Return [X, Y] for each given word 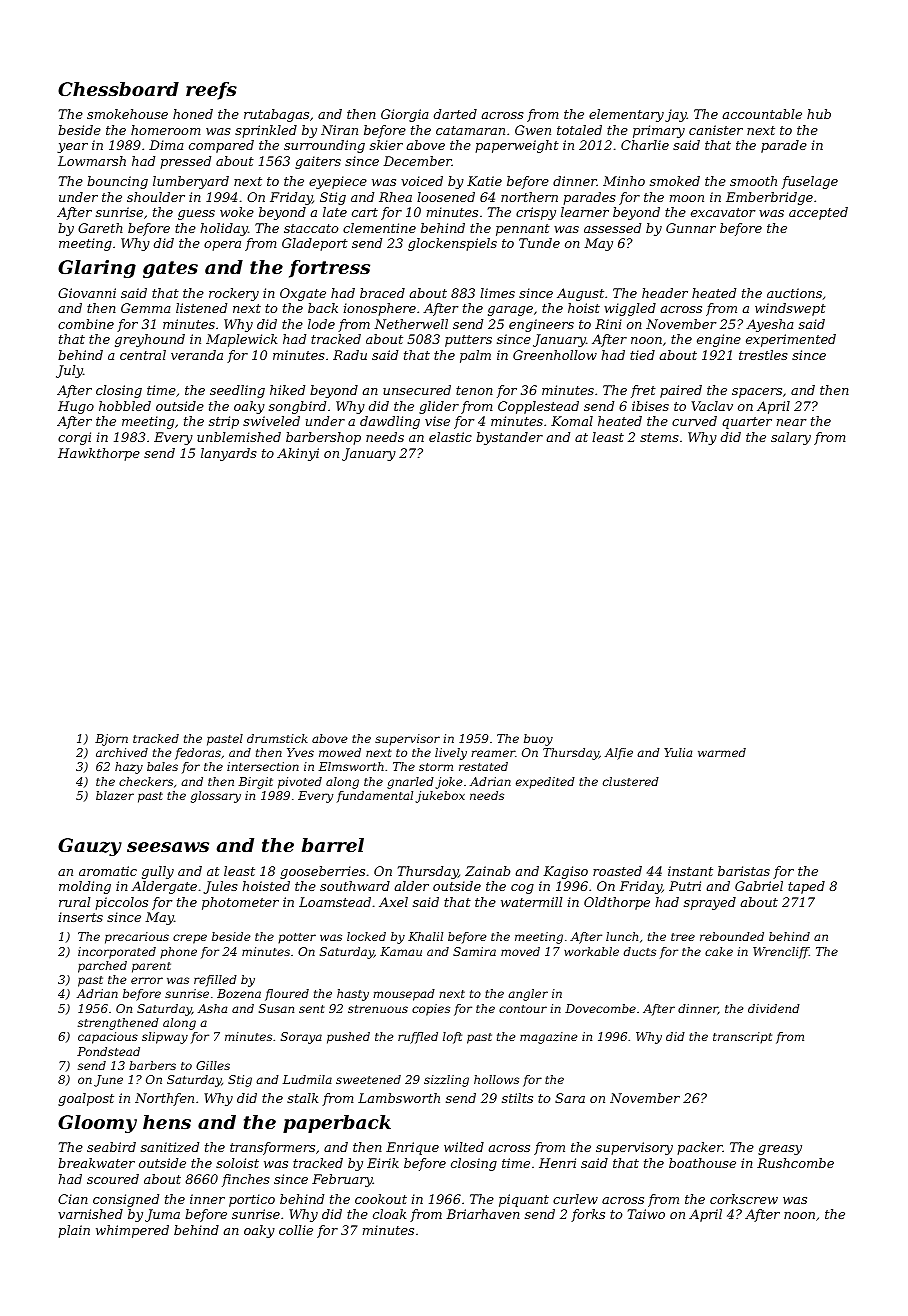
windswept [790, 309]
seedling [237, 391]
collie [296, 1230]
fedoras [198, 754]
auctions [794, 293]
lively [451, 754]
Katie [484, 181]
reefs [211, 91]
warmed [722, 752]
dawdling [390, 422]
